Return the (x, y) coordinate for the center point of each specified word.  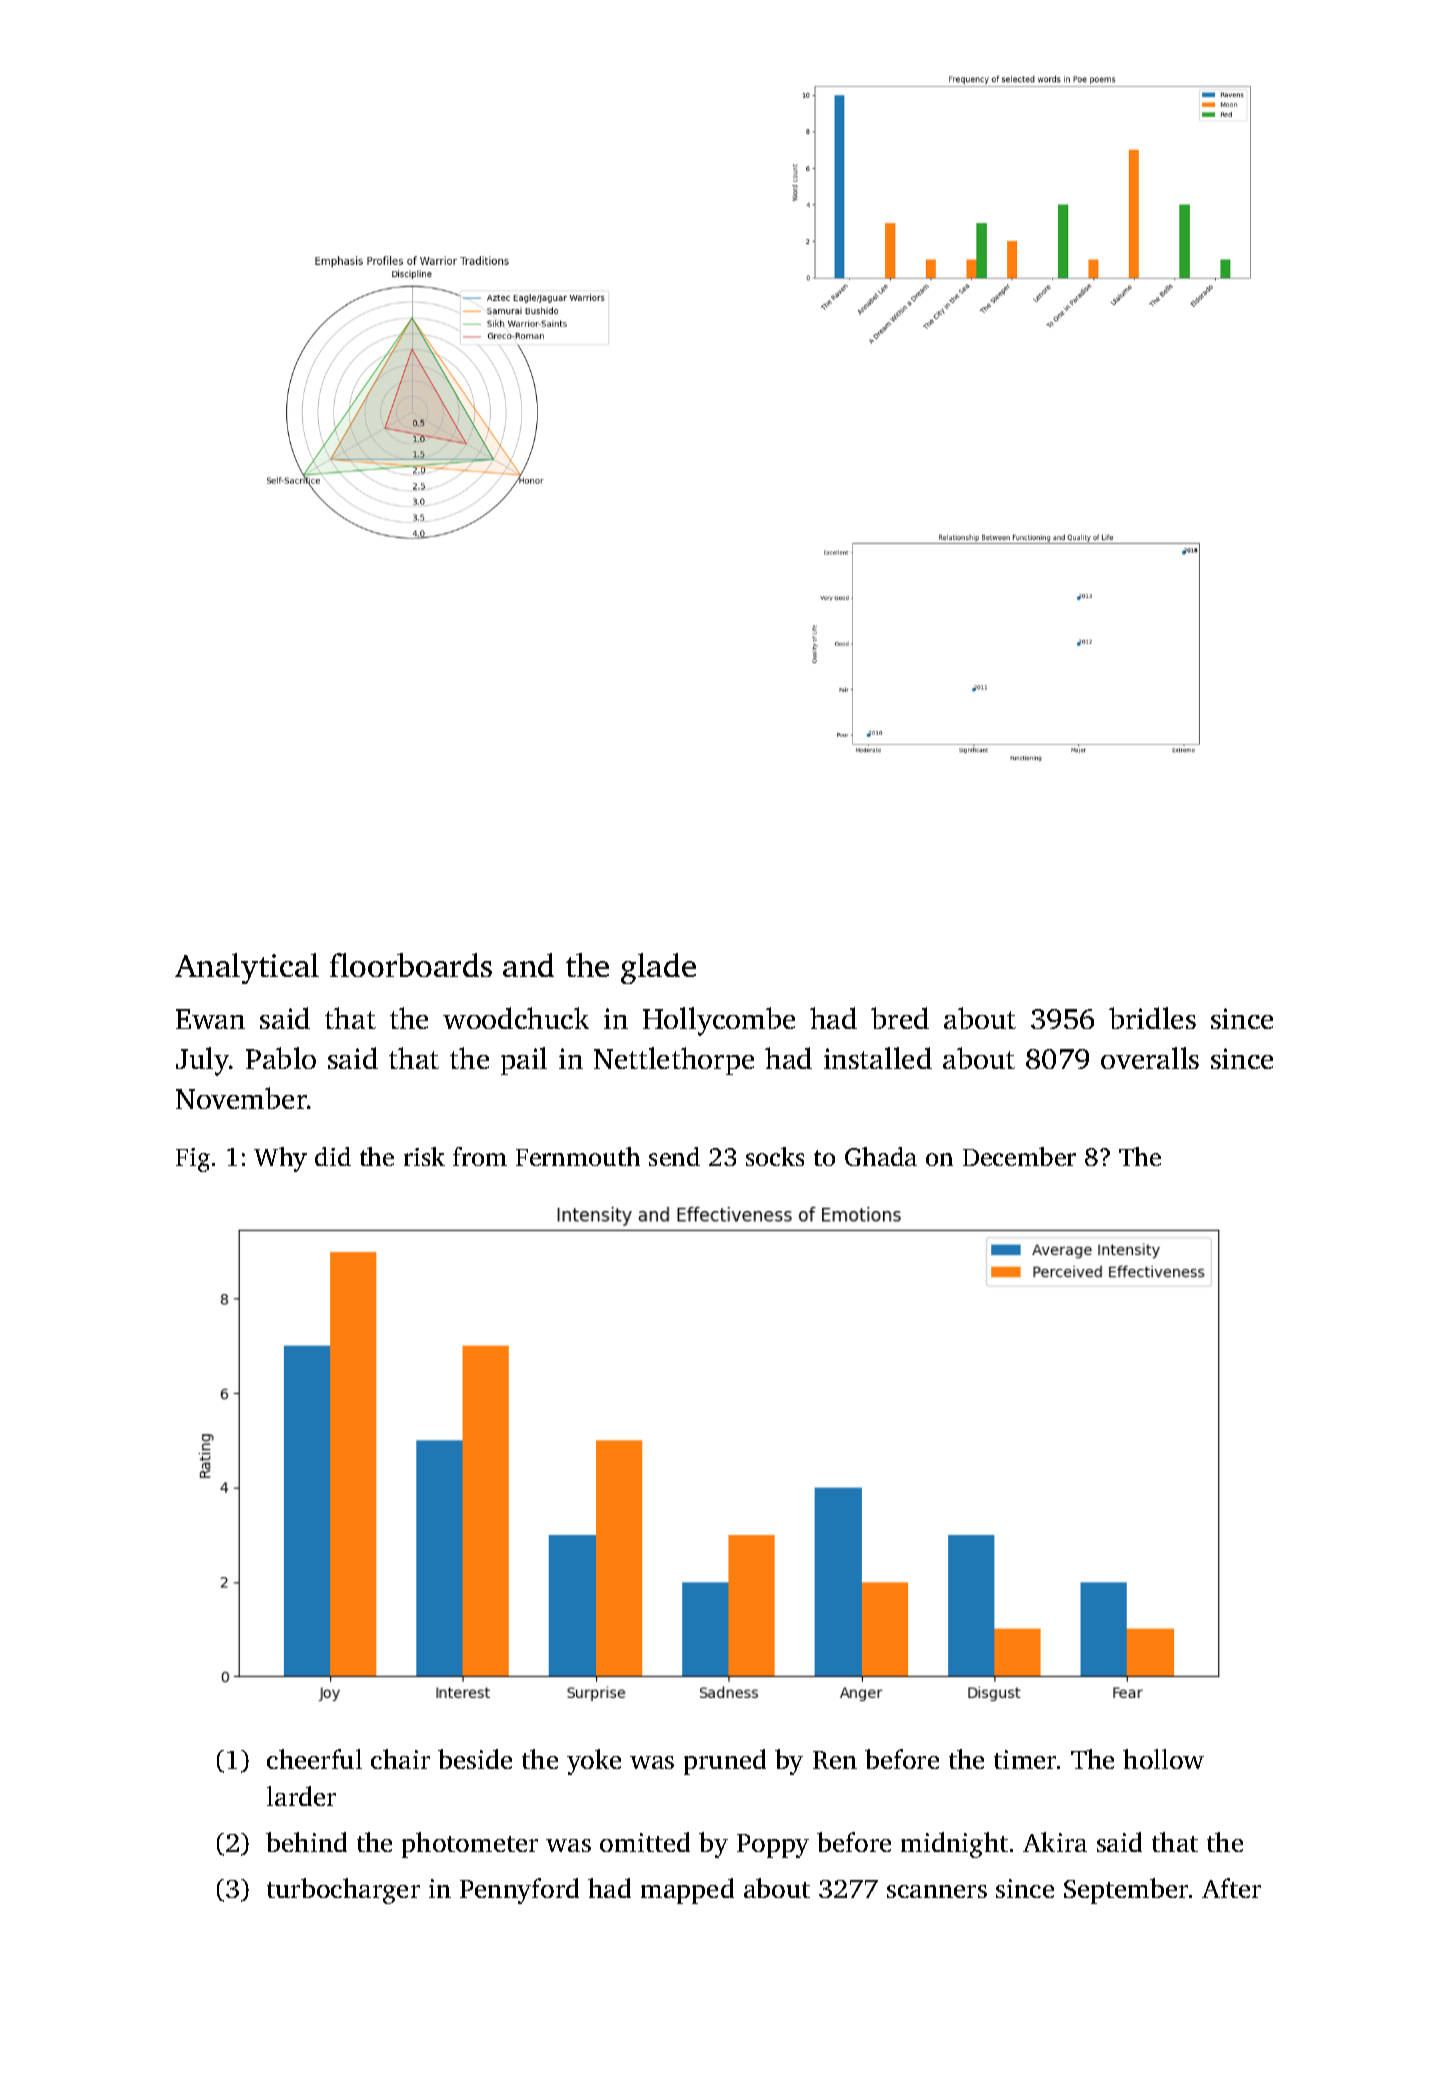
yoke (594, 1762)
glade (658, 968)
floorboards (411, 965)
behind (306, 1842)
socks (775, 1156)
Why (280, 1159)
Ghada (881, 1156)
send (674, 1156)
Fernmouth (578, 1156)
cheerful (314, 1759)
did (333, 1156)
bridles (1152, 1018)
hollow (1163, 1759)
